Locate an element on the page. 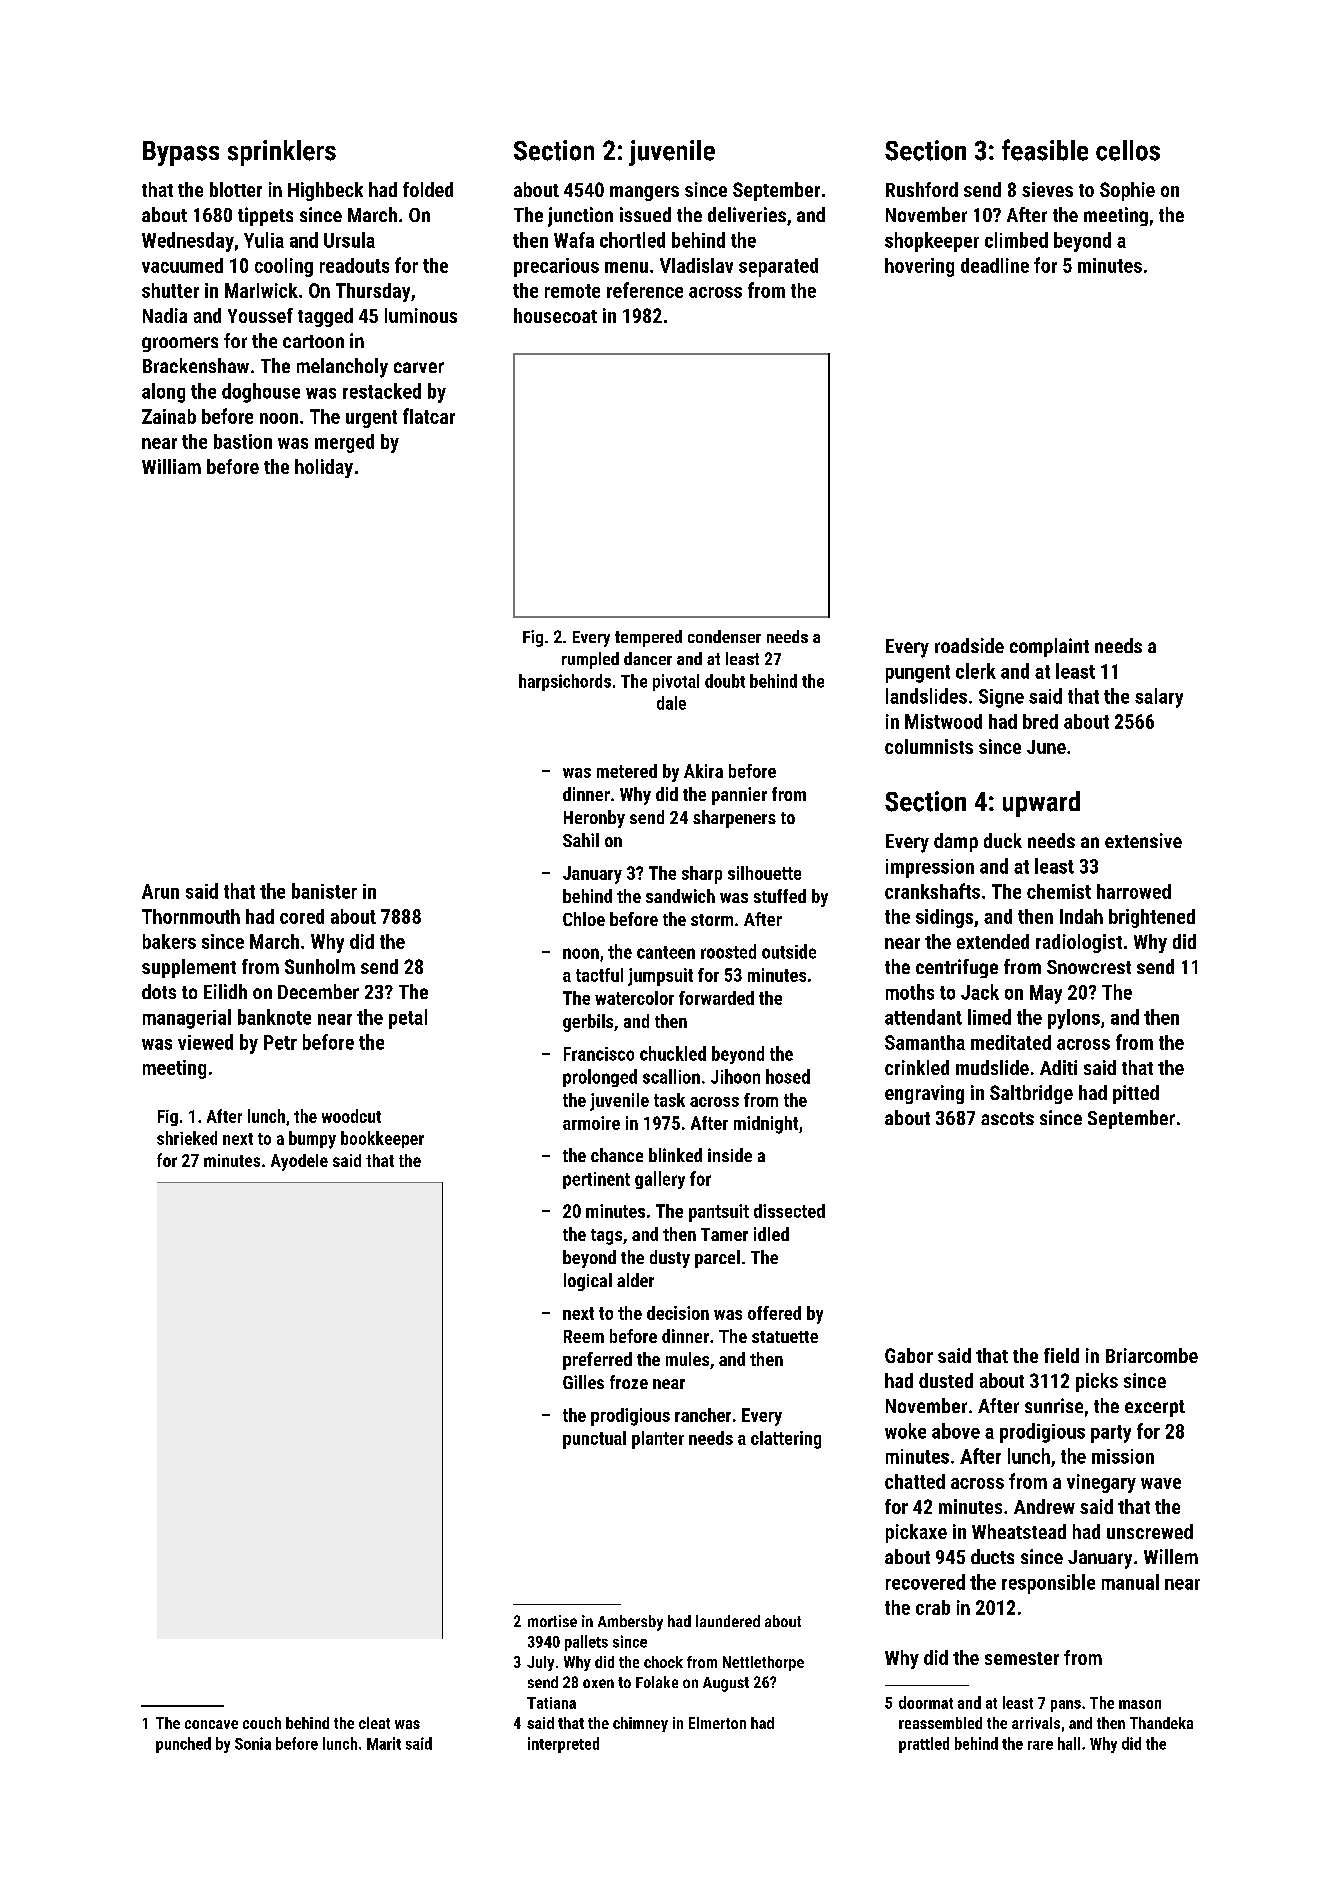 This image has height=1899, width=1343. concave is located at coordinates (211, 1724).
